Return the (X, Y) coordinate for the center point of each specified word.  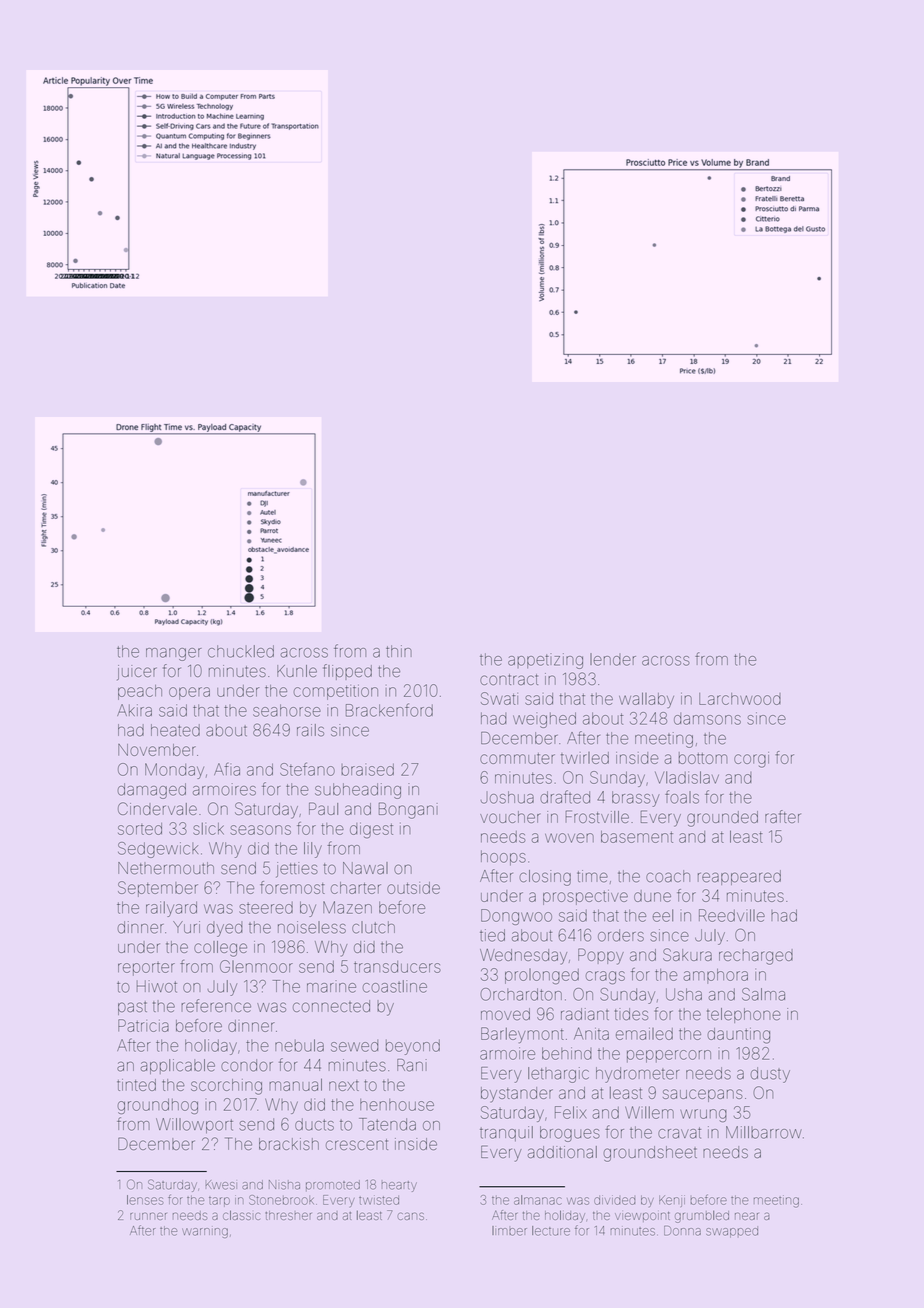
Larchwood (740, 699)
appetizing (545, 661)
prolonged (542, 976)
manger (174, 654)
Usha (684, 994)
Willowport (194, 1125)
